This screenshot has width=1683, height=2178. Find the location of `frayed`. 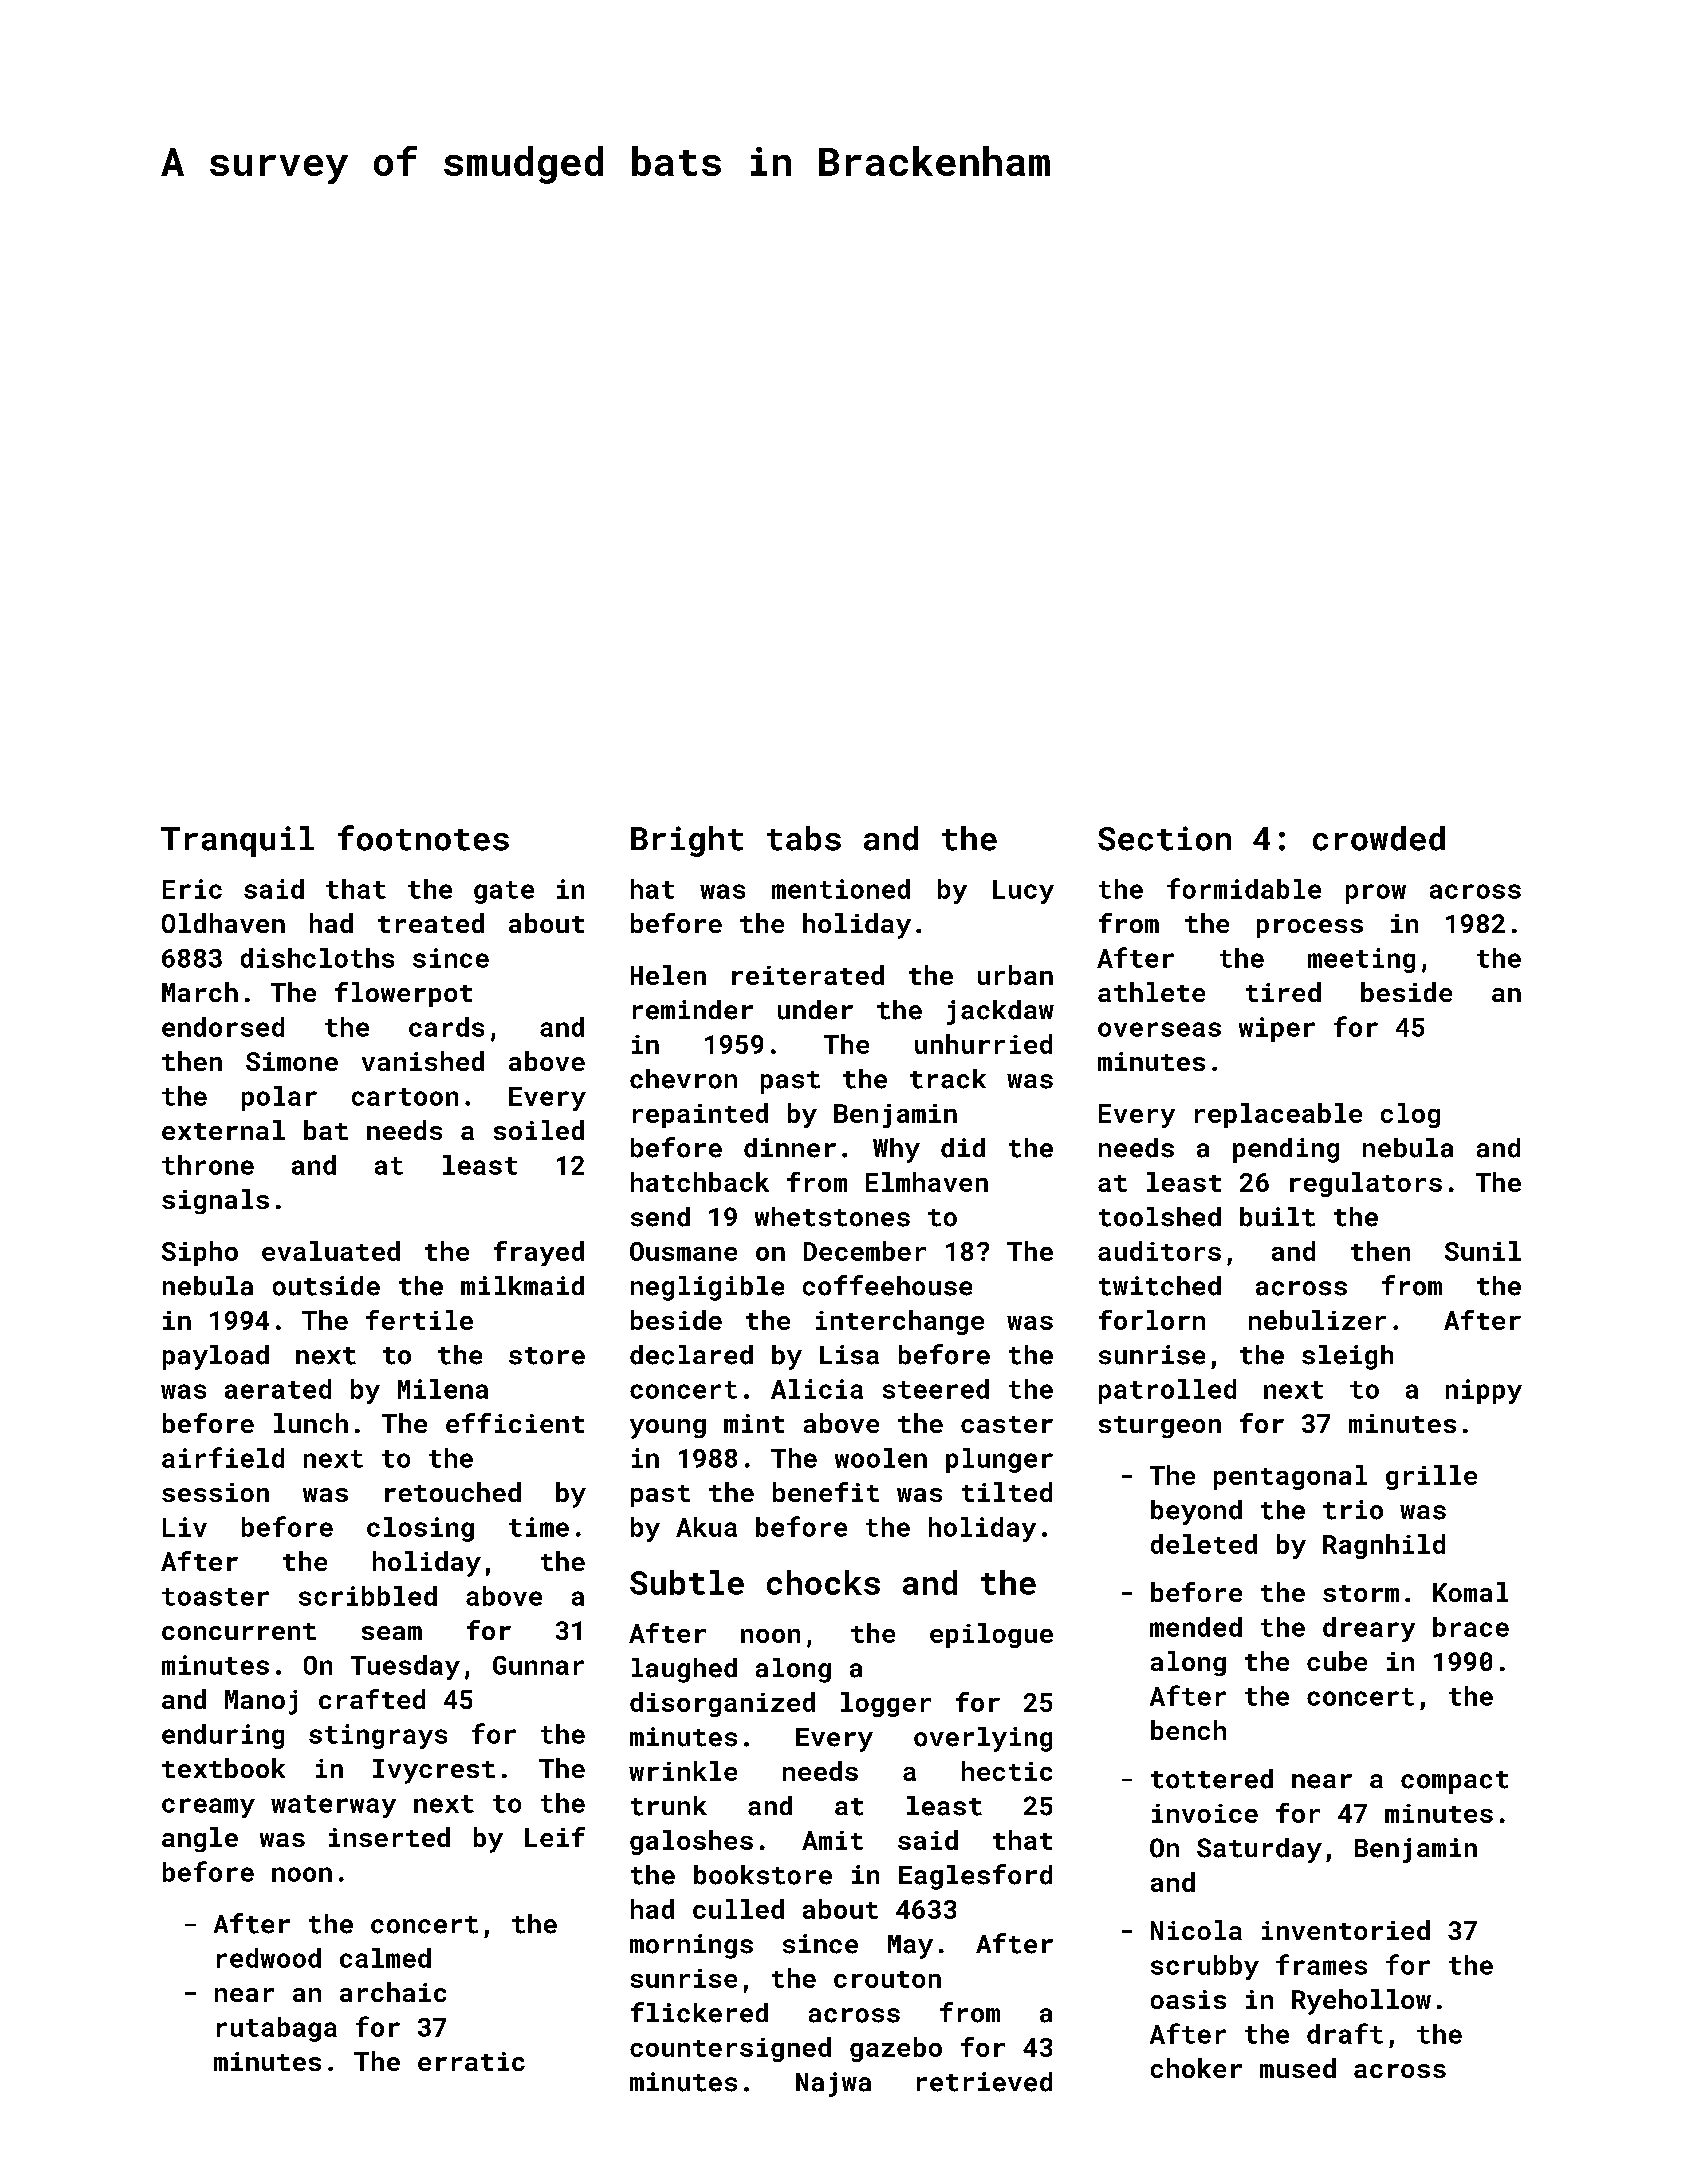

frayed is located at coordinates (539, 1253).
